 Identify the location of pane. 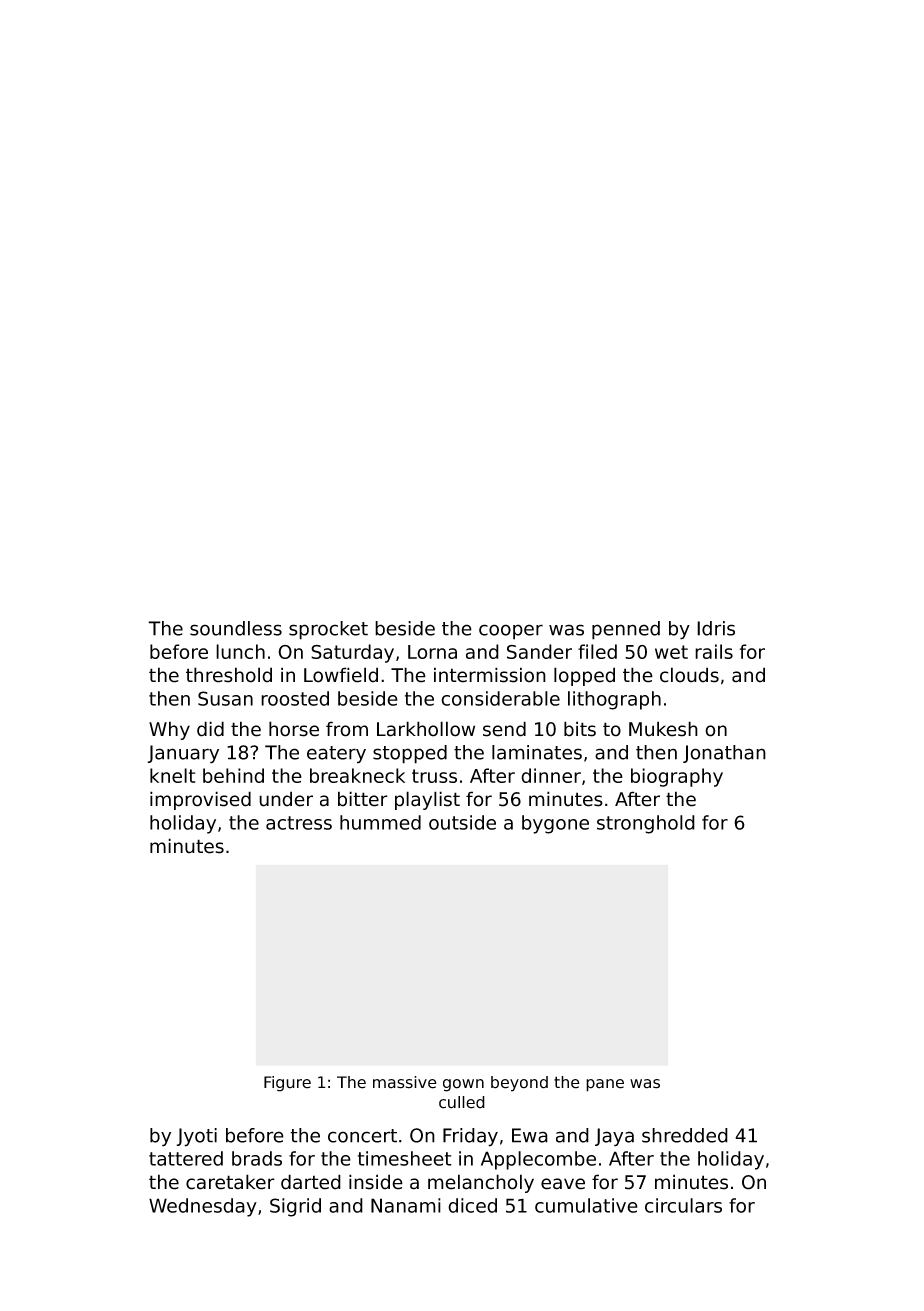
(605, 1085).
